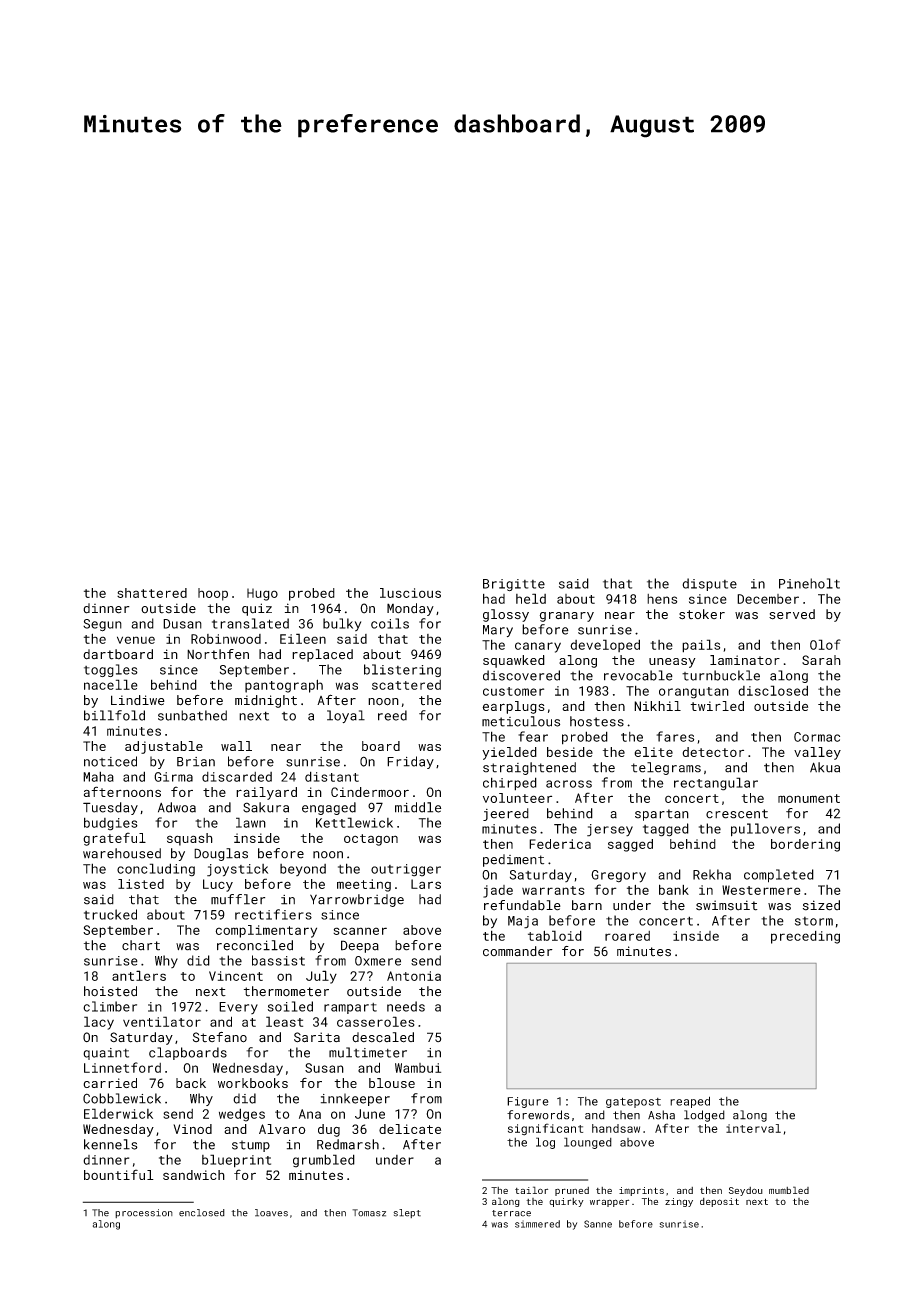 This image has width=924, height=1308. I want to click on Pineholt, so click(809, 583).
